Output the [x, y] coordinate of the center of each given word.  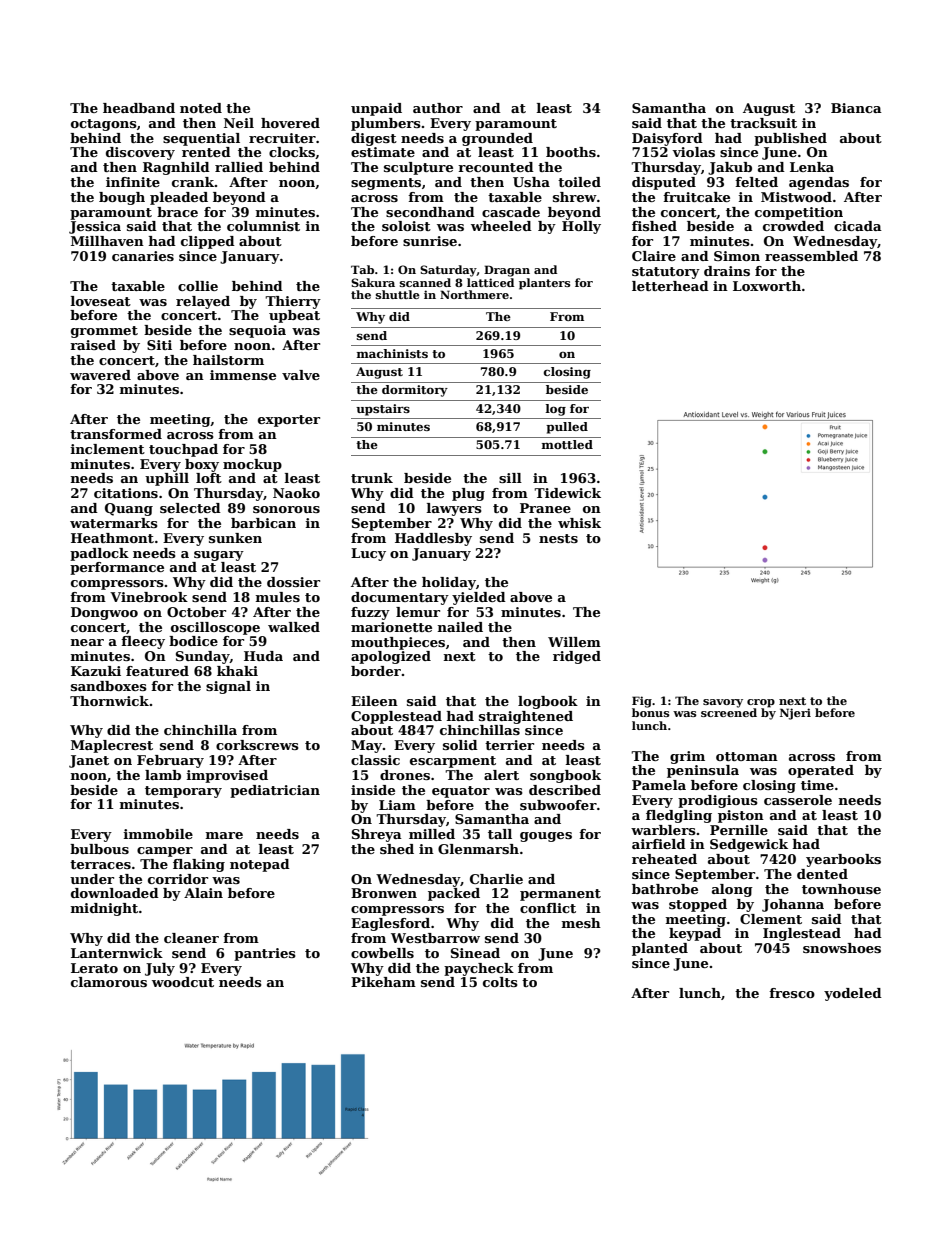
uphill [167, 479]
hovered [290, 123]
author [438, 108]
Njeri [795, 714]
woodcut [183, 982]
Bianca [856, 108]
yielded [479, 598]
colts [500, 982]
